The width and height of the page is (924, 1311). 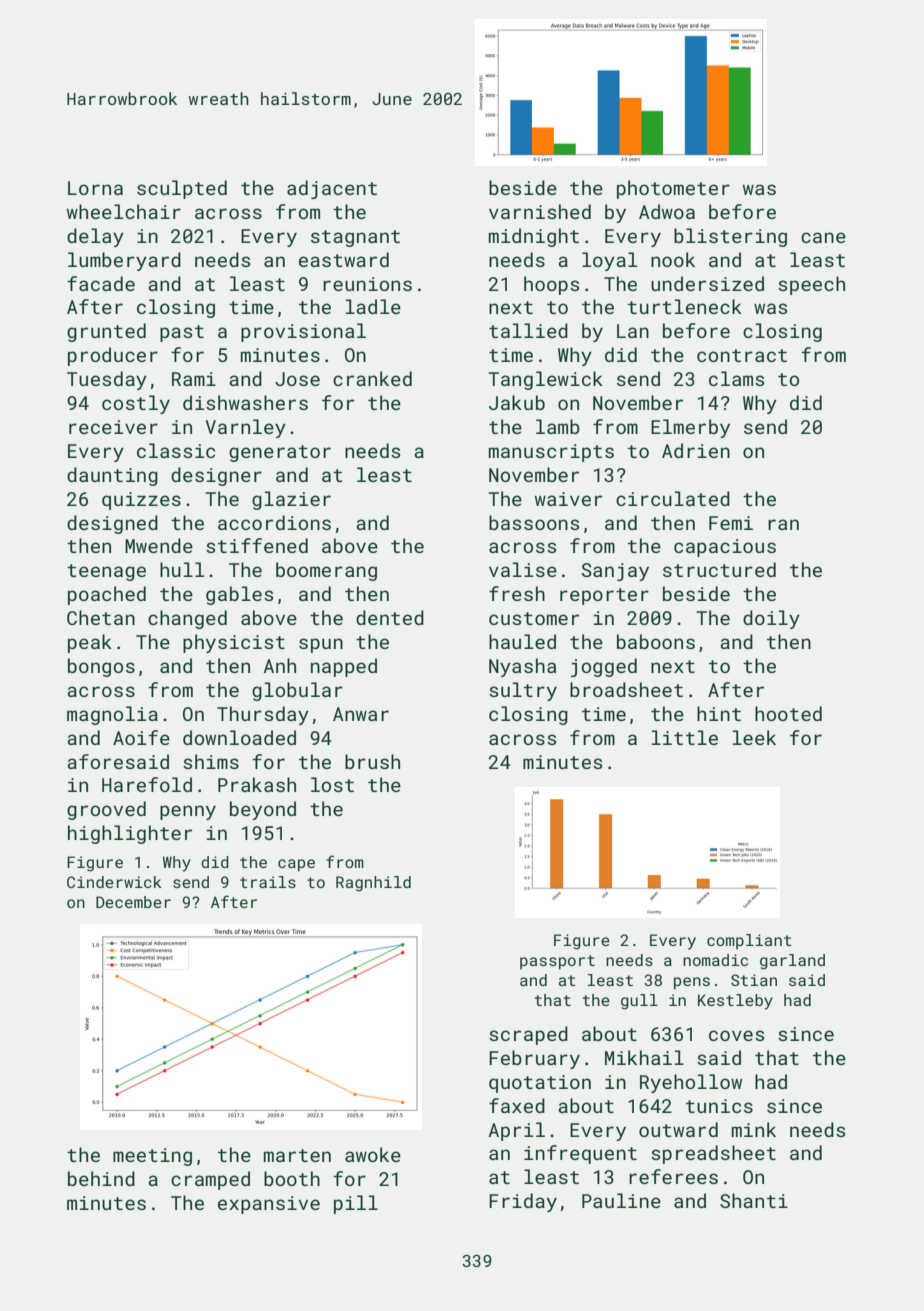 What do you see at coordinates (667, 211) in the page?
I see `Adwoa` at bounding box center [667, 211].
